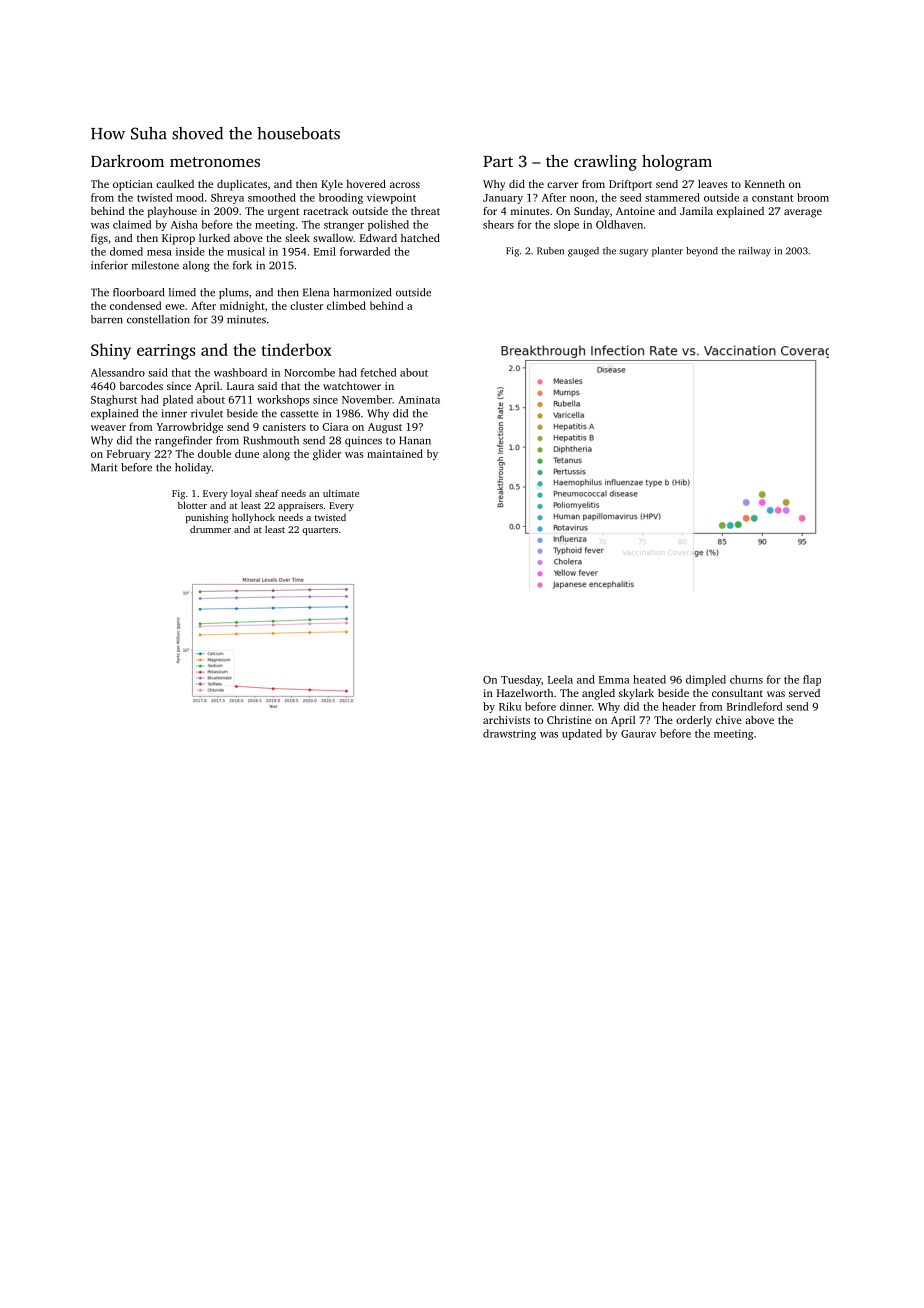 This page has height=1308, width=924. What do you see at coordinates (419, 400) in the page?
I see `Aminata` at bounding box center [419, 400].
